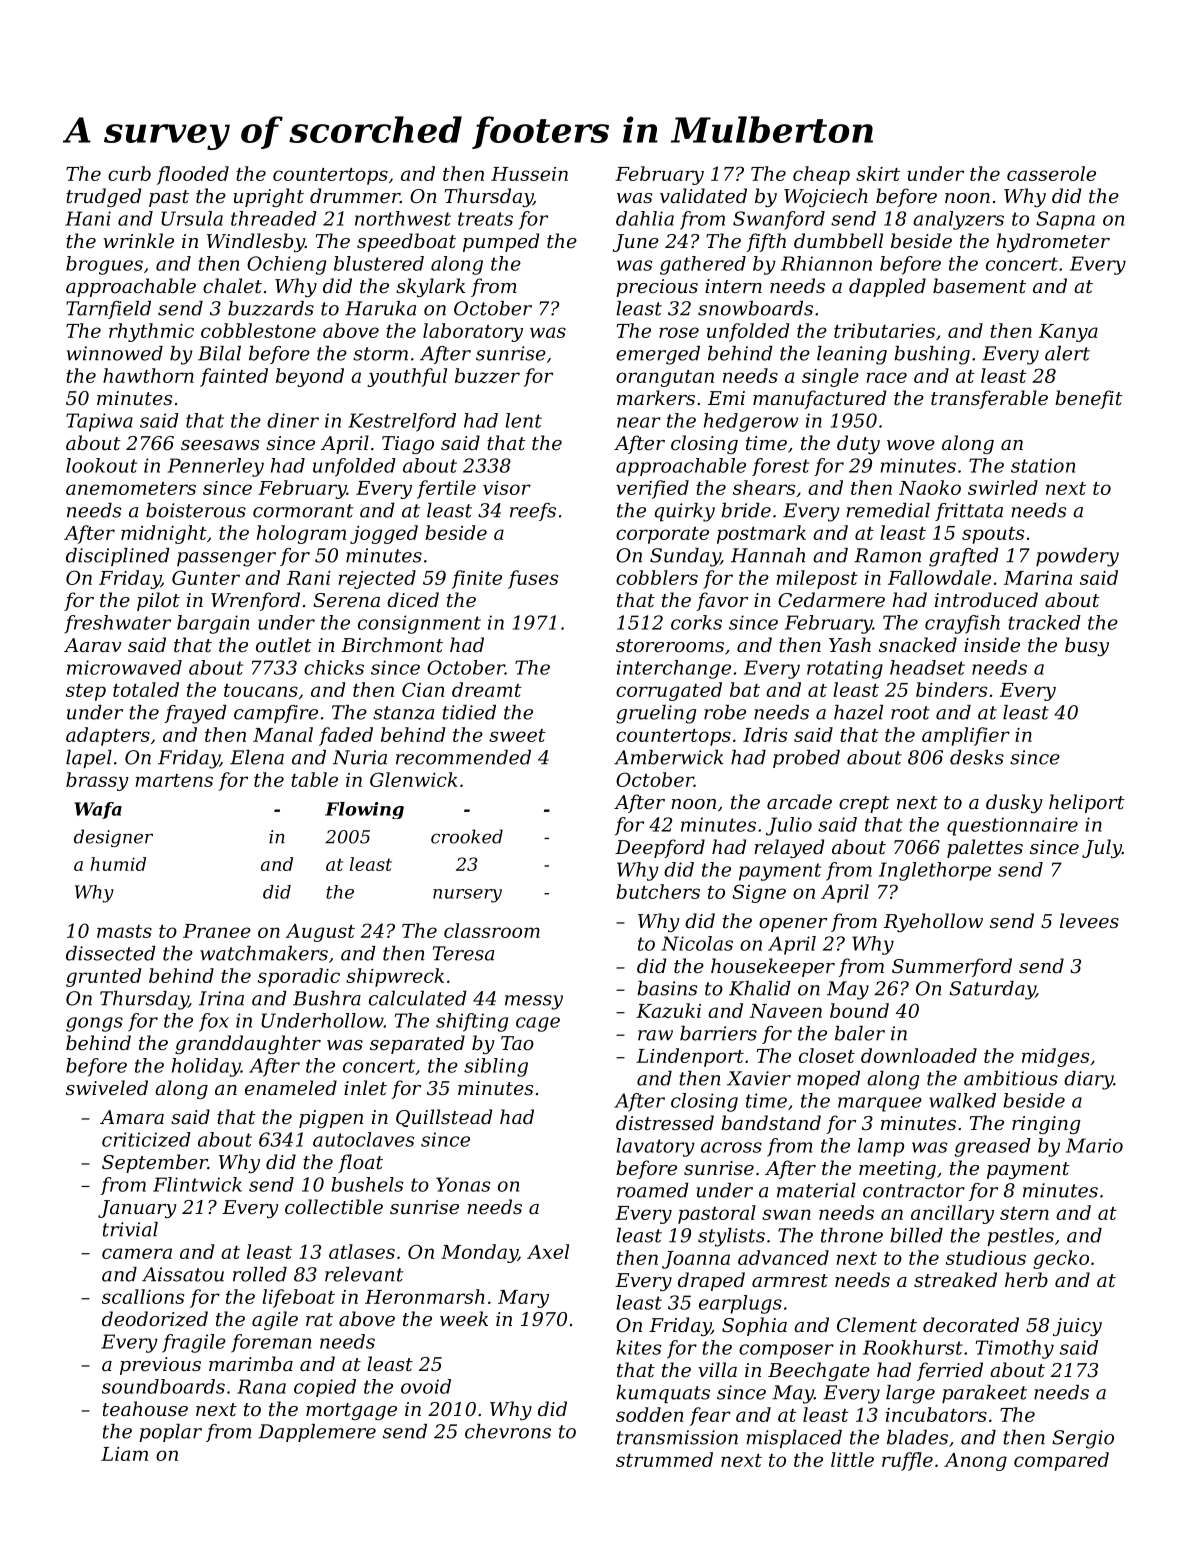  I want to click on cormorant, so click(303, 511).
